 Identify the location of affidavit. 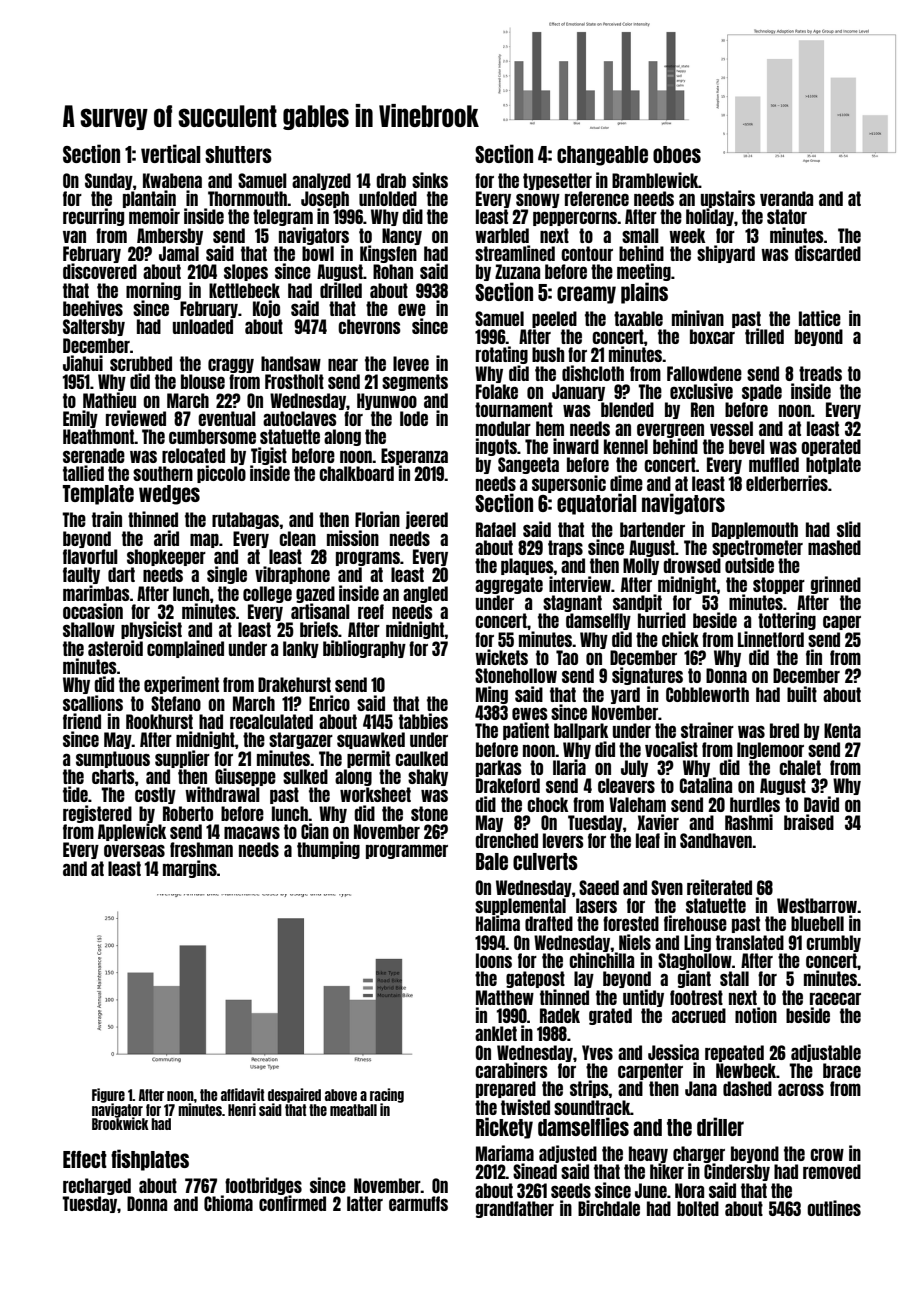
(242, 1094).
